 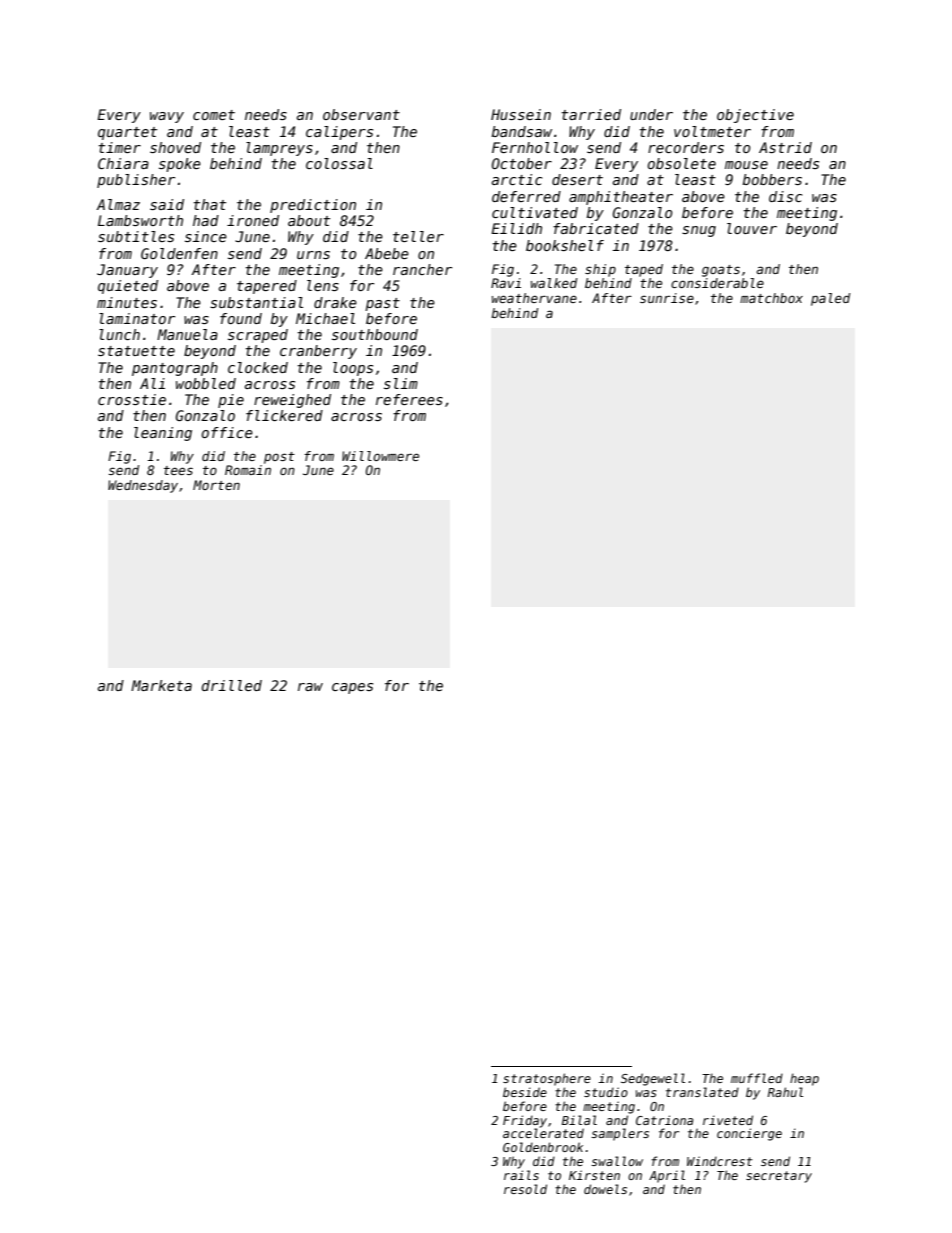 What do you see at coordinates (352, 688) in the page?
I see `capes` at bounding box center [352, 688].
